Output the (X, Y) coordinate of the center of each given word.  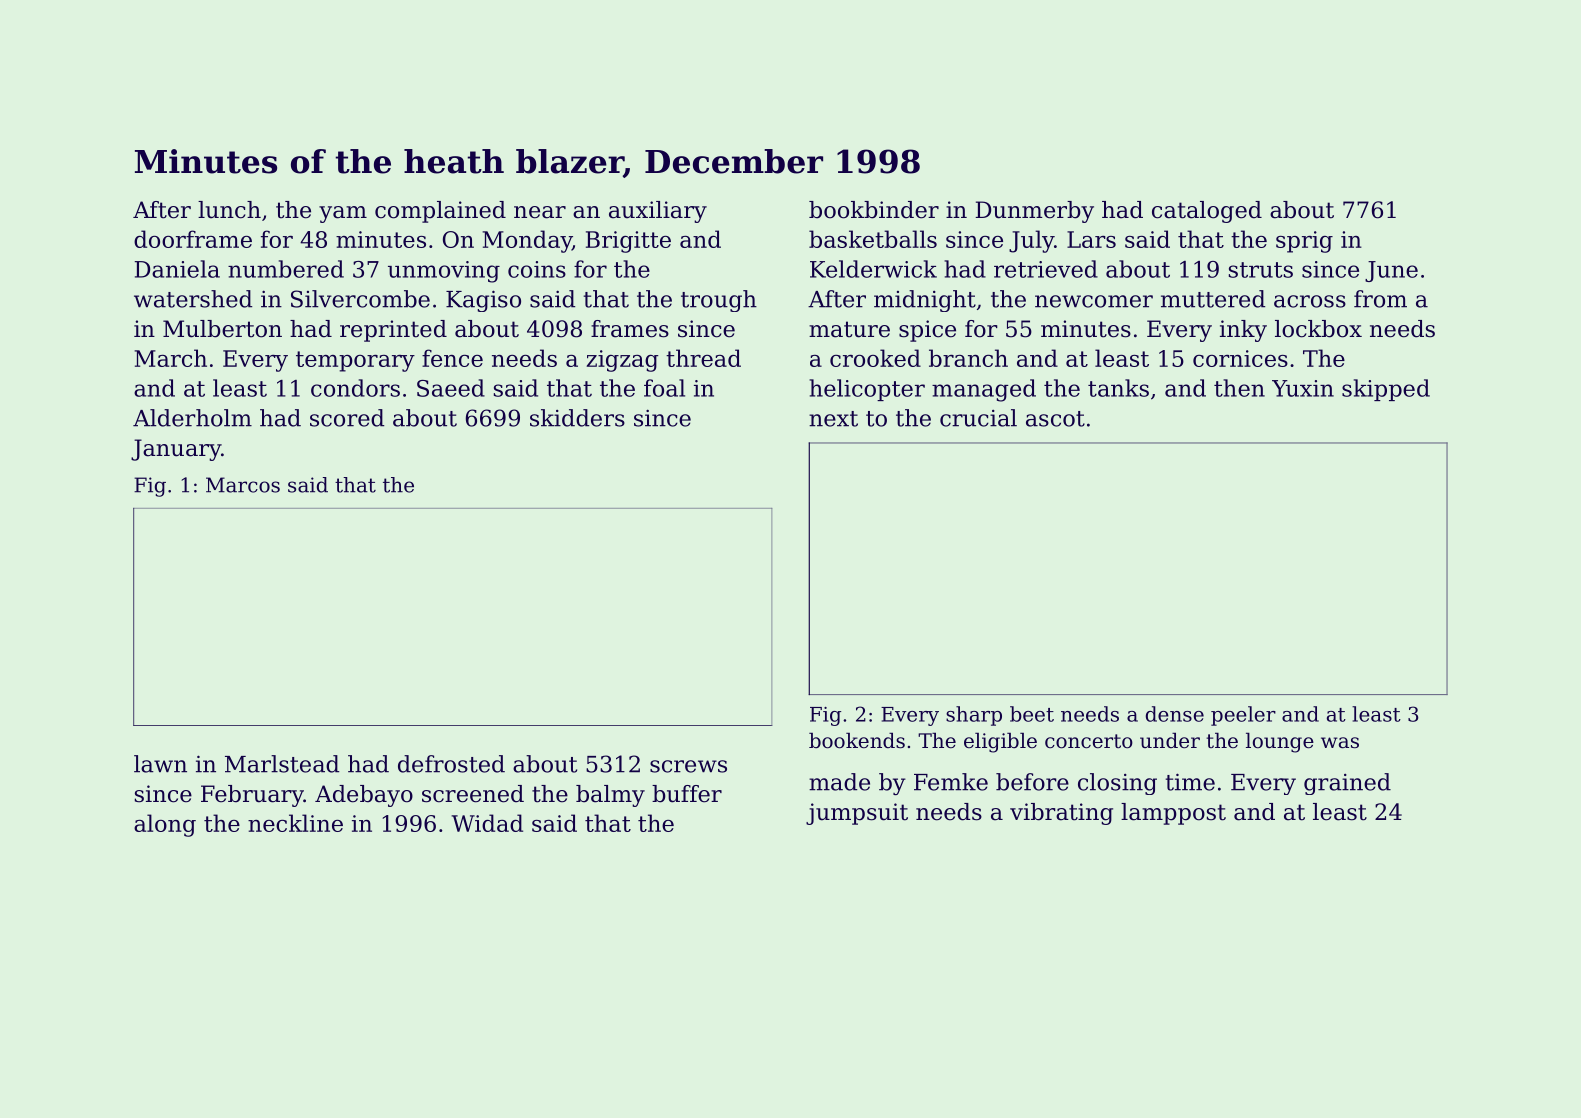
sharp (974, 716)
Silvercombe (360, 299)
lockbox (1318, 329)
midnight (925, 301)
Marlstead (282, 764)
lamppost (1173, 814)
